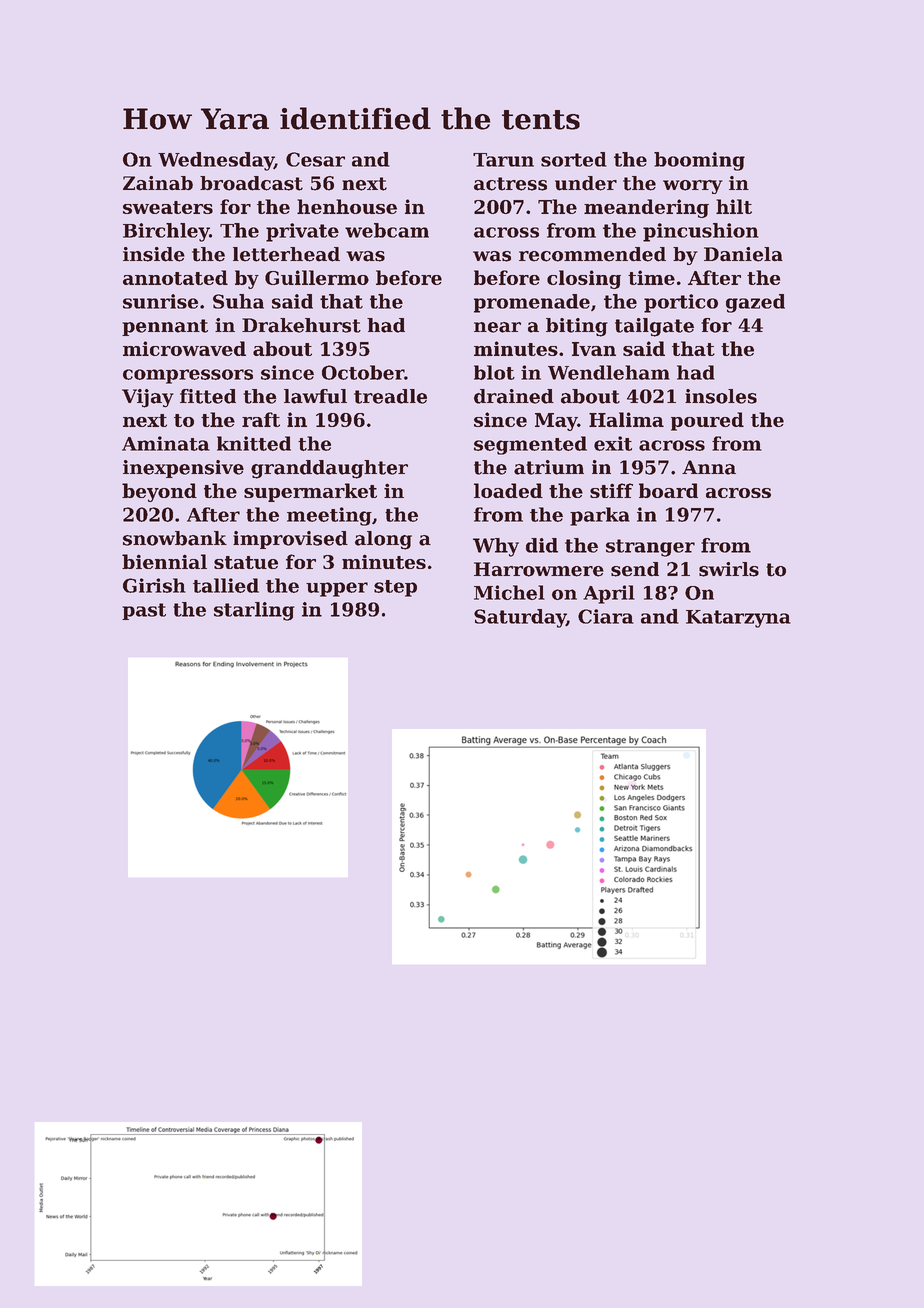 Image resolution: width=924 pixels, height=1308 pixels. I want to click on step, so click(395, 588).
